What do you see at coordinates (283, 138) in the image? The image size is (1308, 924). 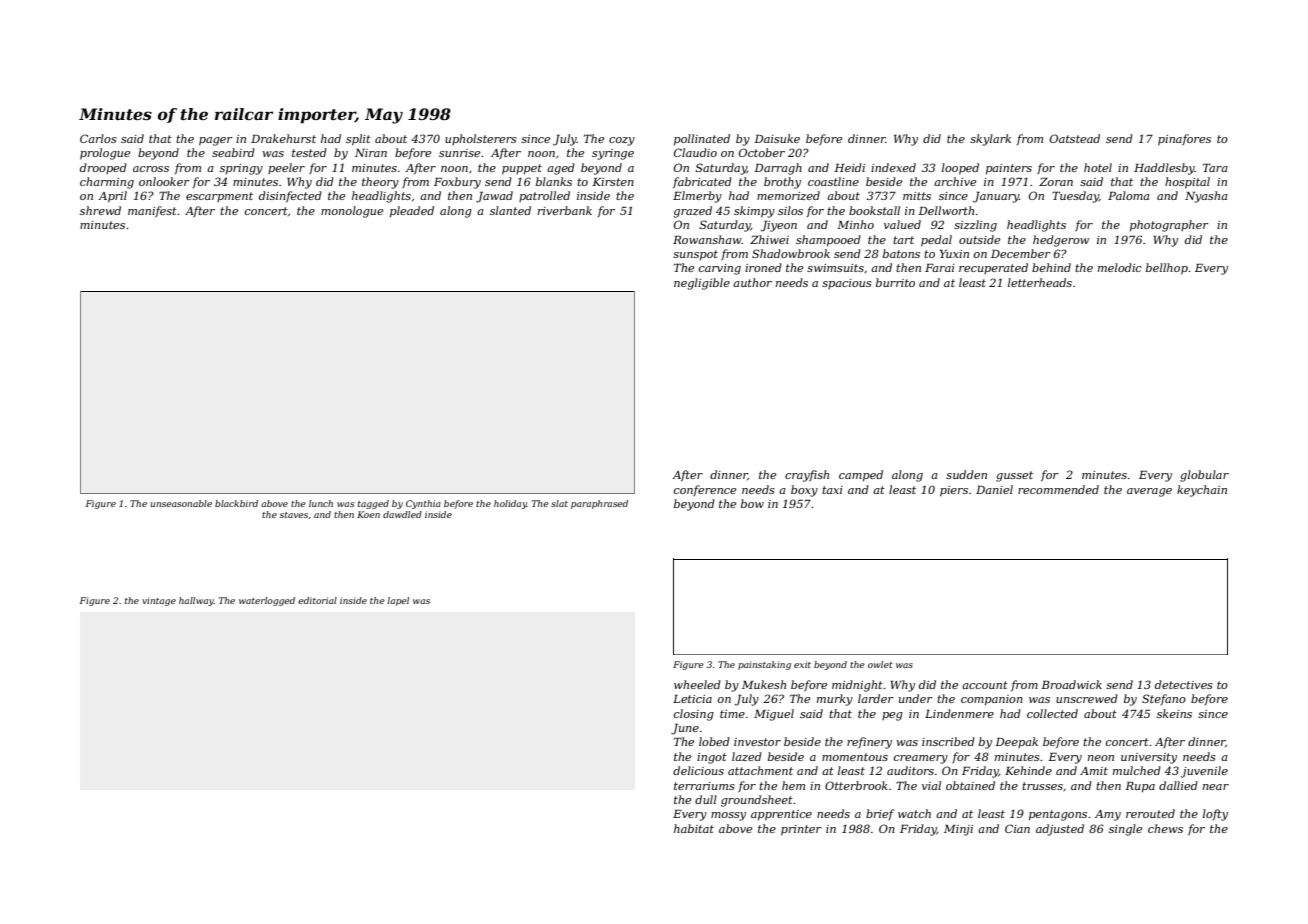 I see `Drakehurst` at bounding box center [283, 138].
